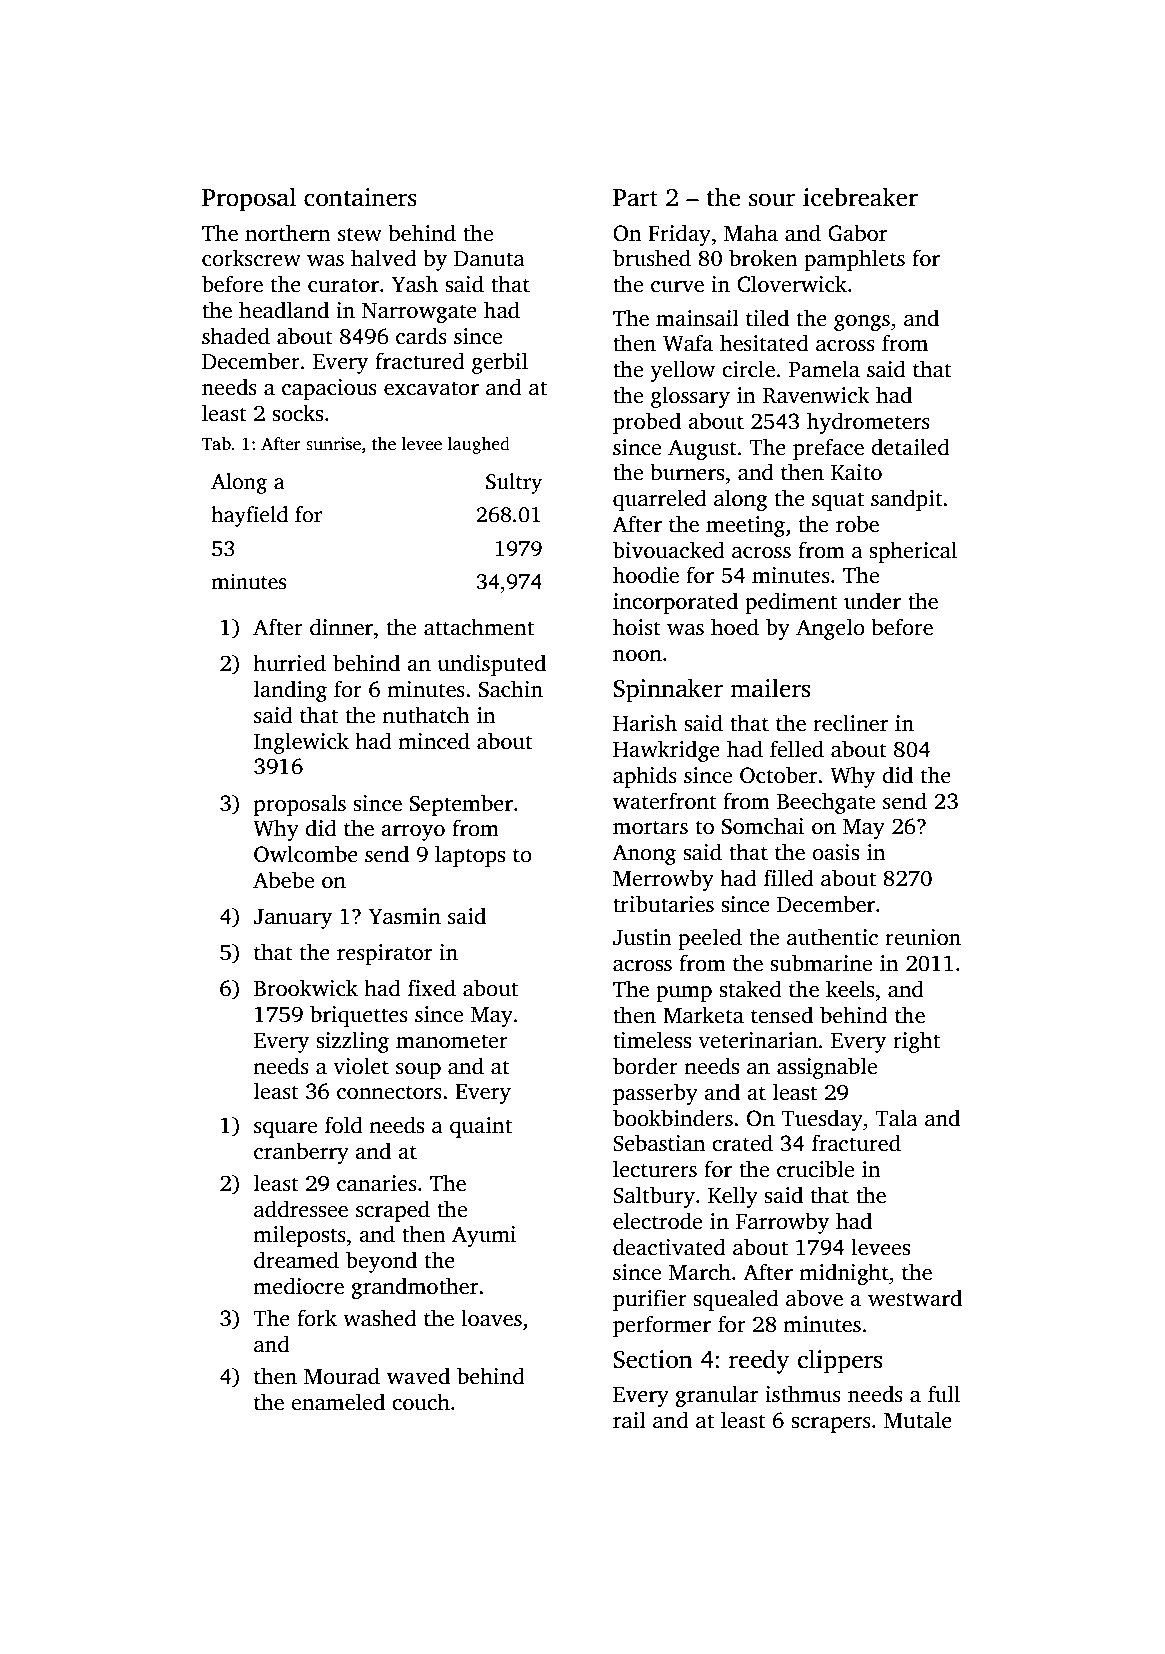  Describe the element at coordinates (824, 369) in the screenshot. I see `Pamela` at that location.
